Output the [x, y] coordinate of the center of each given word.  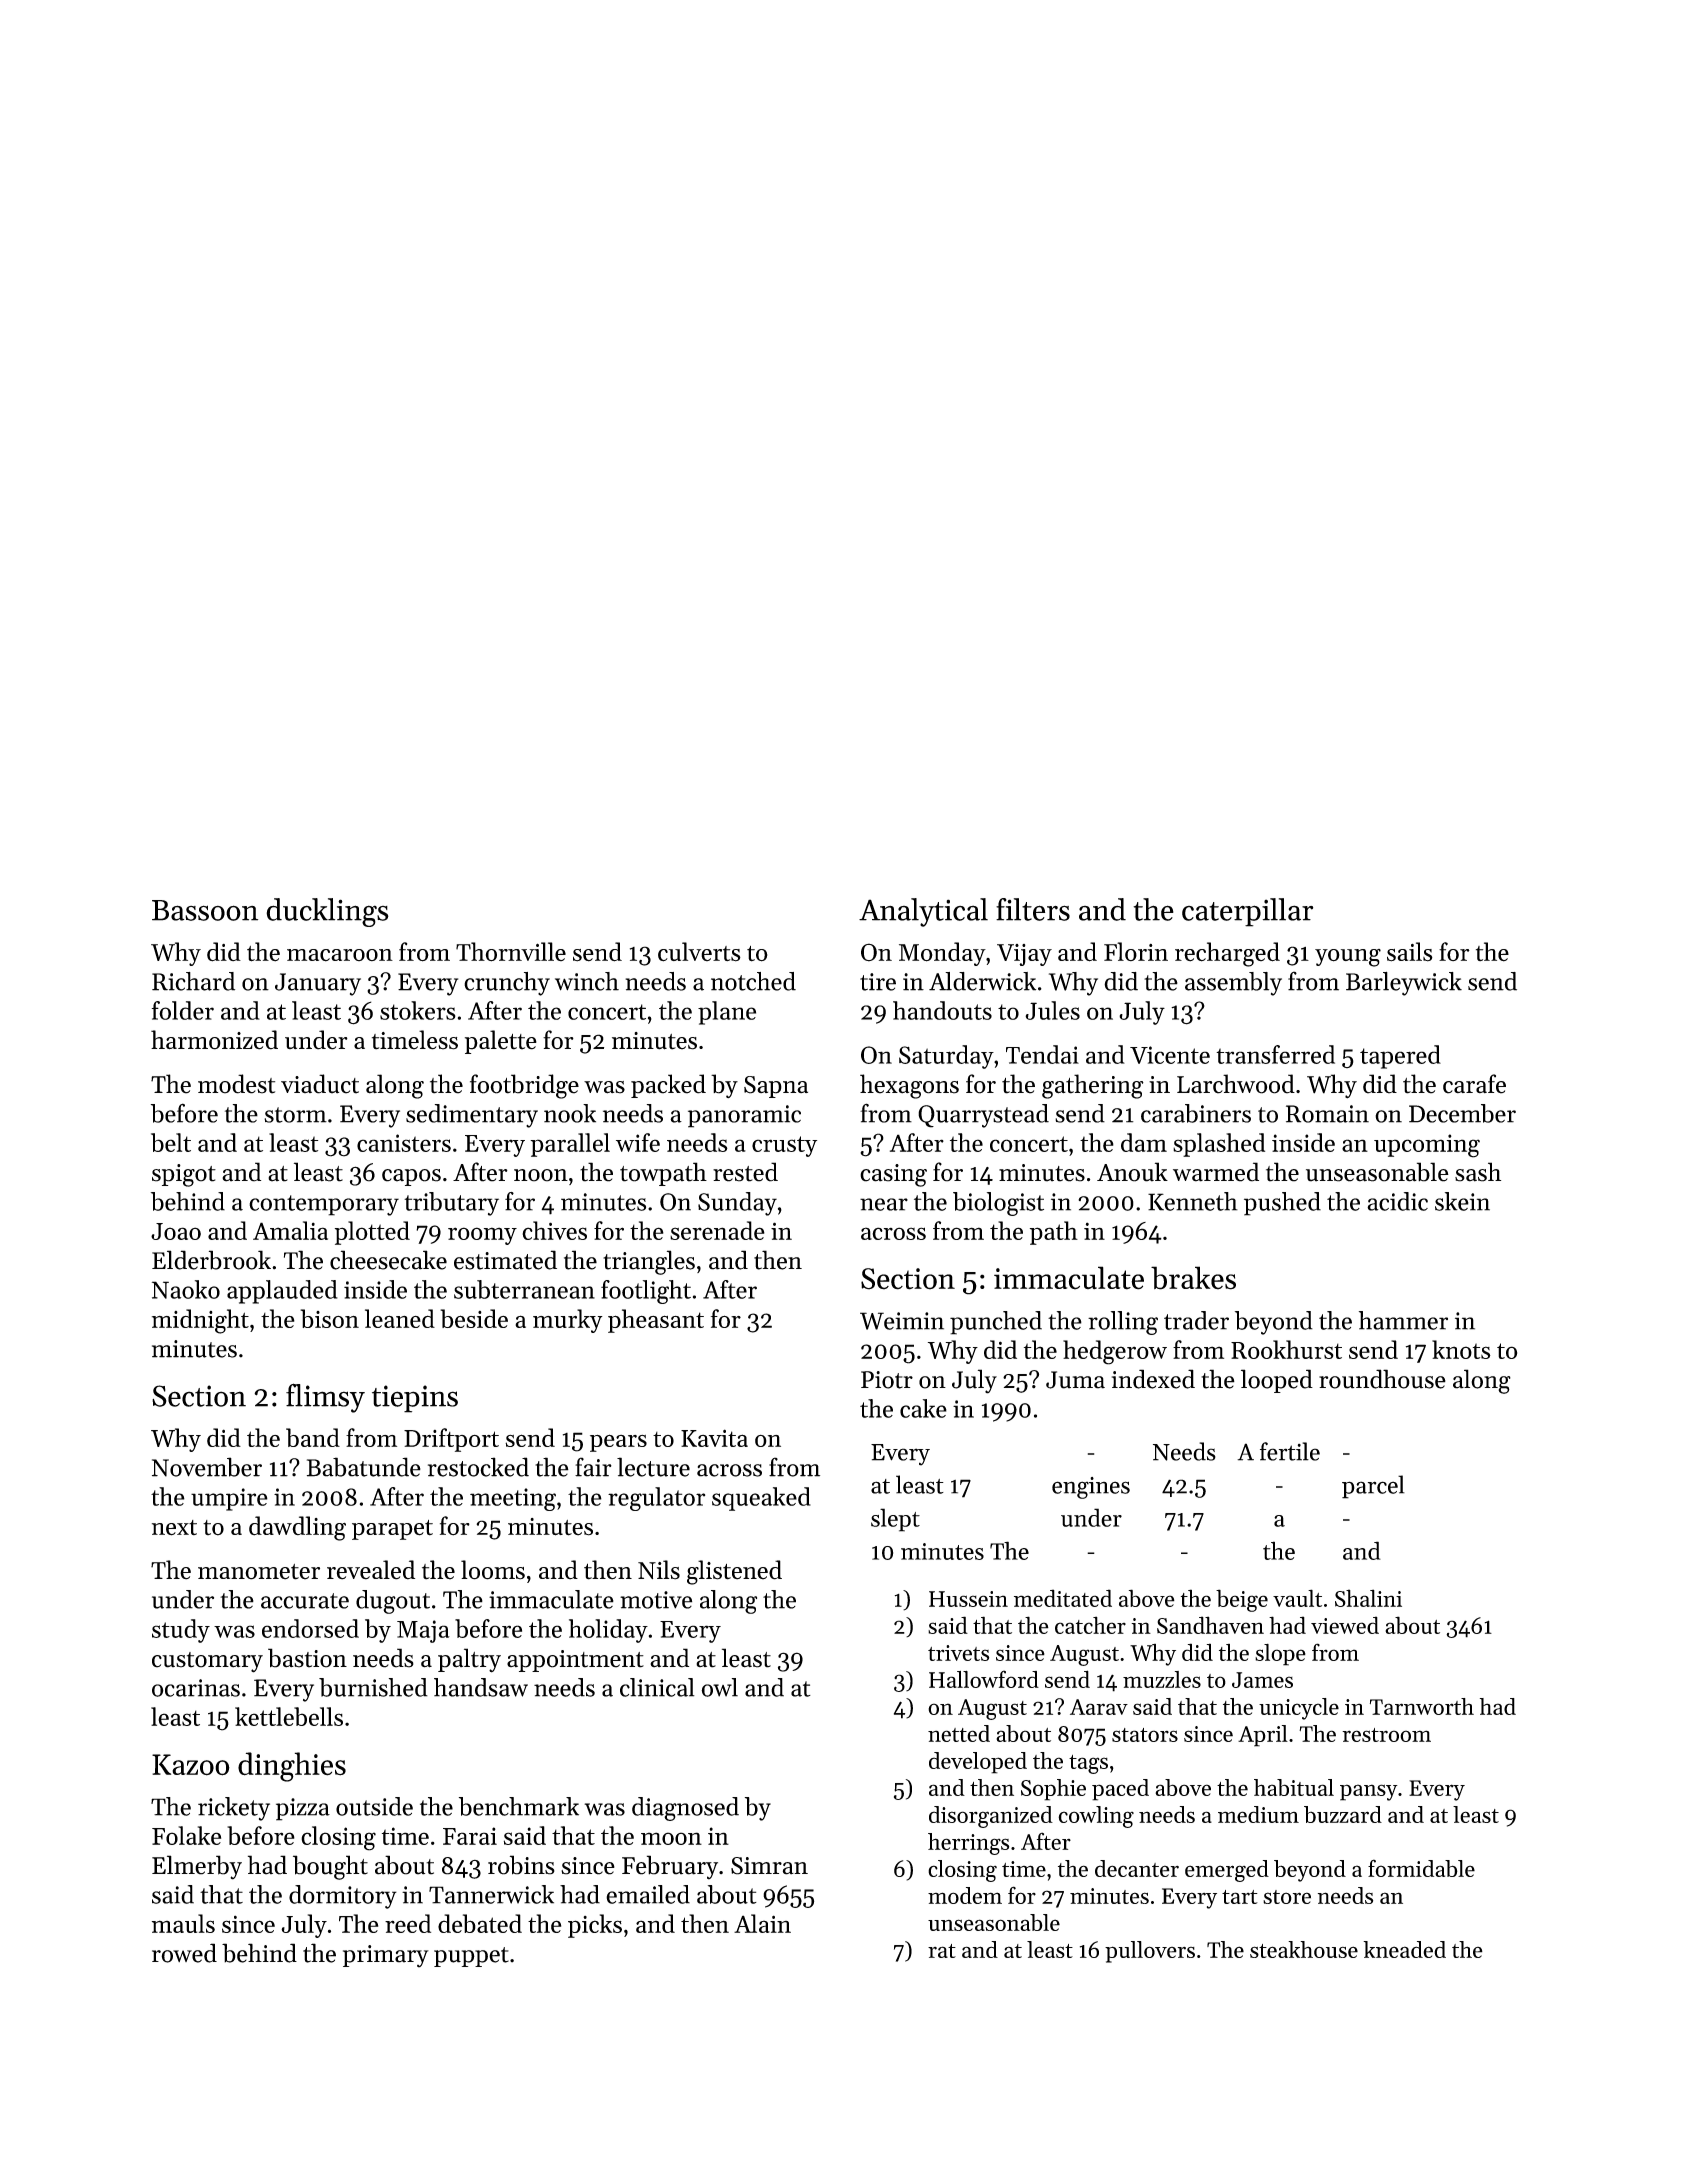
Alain [762, 1923]
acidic [1397, 1201]
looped [1277, 1381]
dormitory [343, 1897]
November [207, 1467]
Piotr [887, 1380]
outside [374, 1806]
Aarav [1099, 1707]
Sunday [737, 1204]
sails [1410, 952]
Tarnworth [1422, 1706]
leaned [400, 1318]
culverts [699, 952]
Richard [193, 981]
